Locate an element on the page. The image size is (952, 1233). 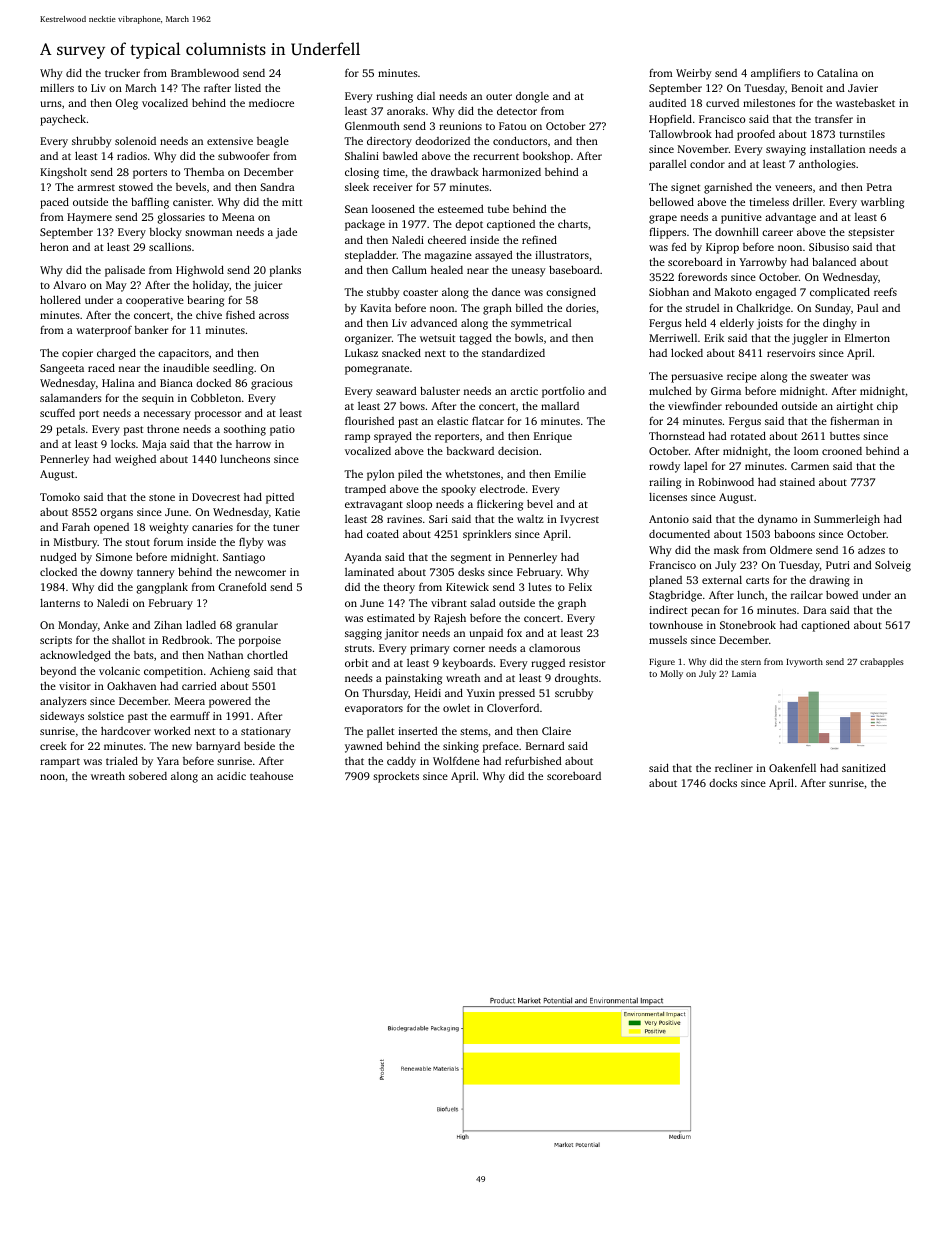
Weirby is located at coordinates (694, 74).
